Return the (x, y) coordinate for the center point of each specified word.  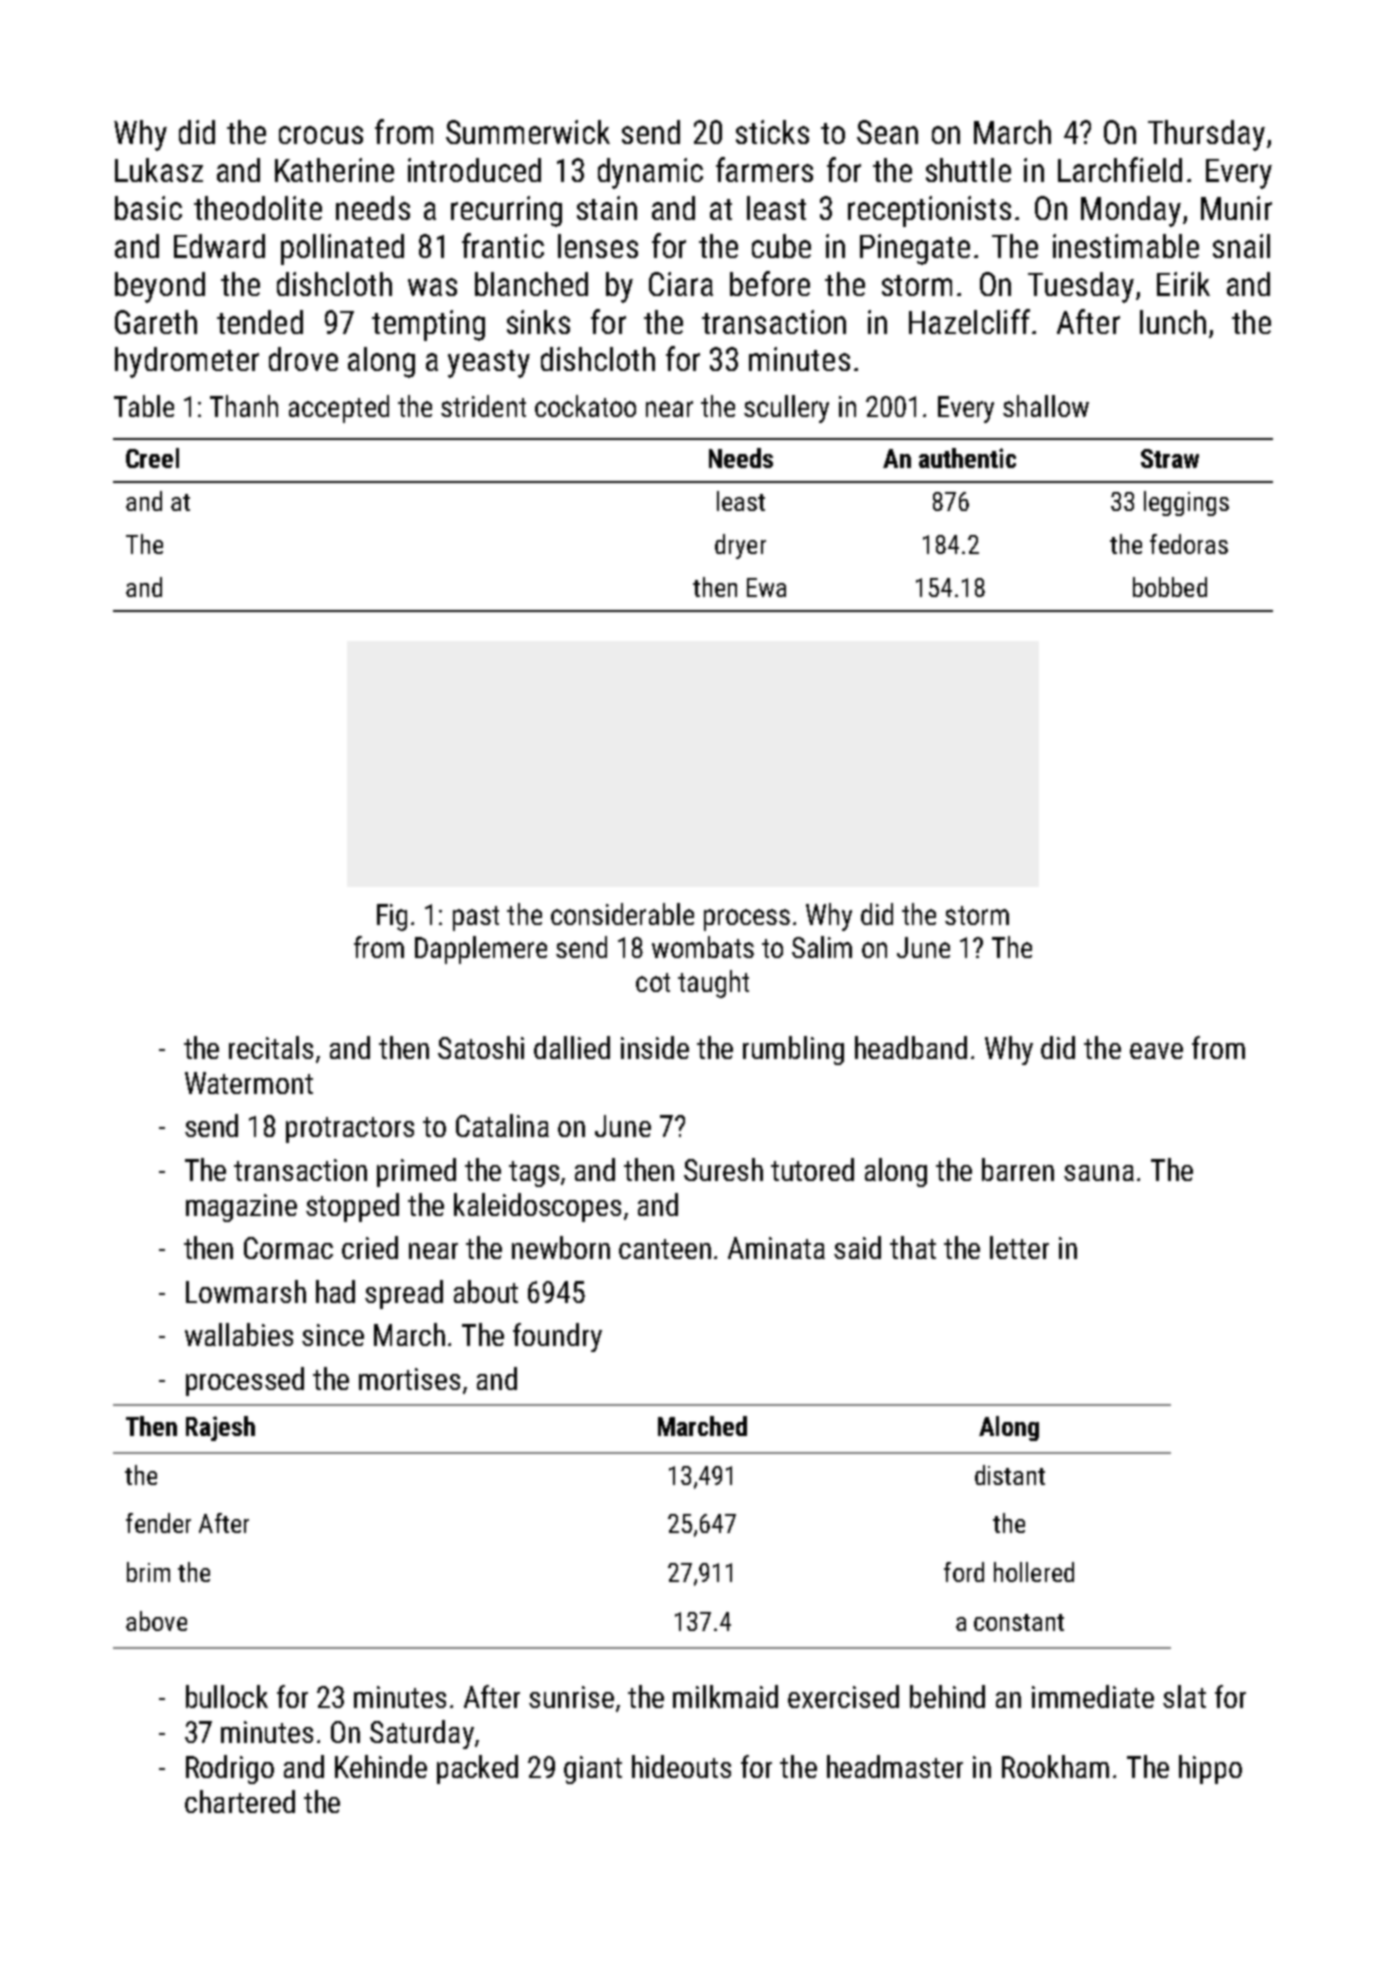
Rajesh (220, 1428)
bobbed (1170, 587)
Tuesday (1081, 287)
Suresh (723, 1169)
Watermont (249, 1083)
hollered (1034, 1572)
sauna (1099, 1173)
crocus (321, 135)
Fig (392, 917)
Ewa (766, 587)
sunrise (571, 1697)
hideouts (681, 1766)
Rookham (1055, 1766)
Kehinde (381, 1766)
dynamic (650, 173)
